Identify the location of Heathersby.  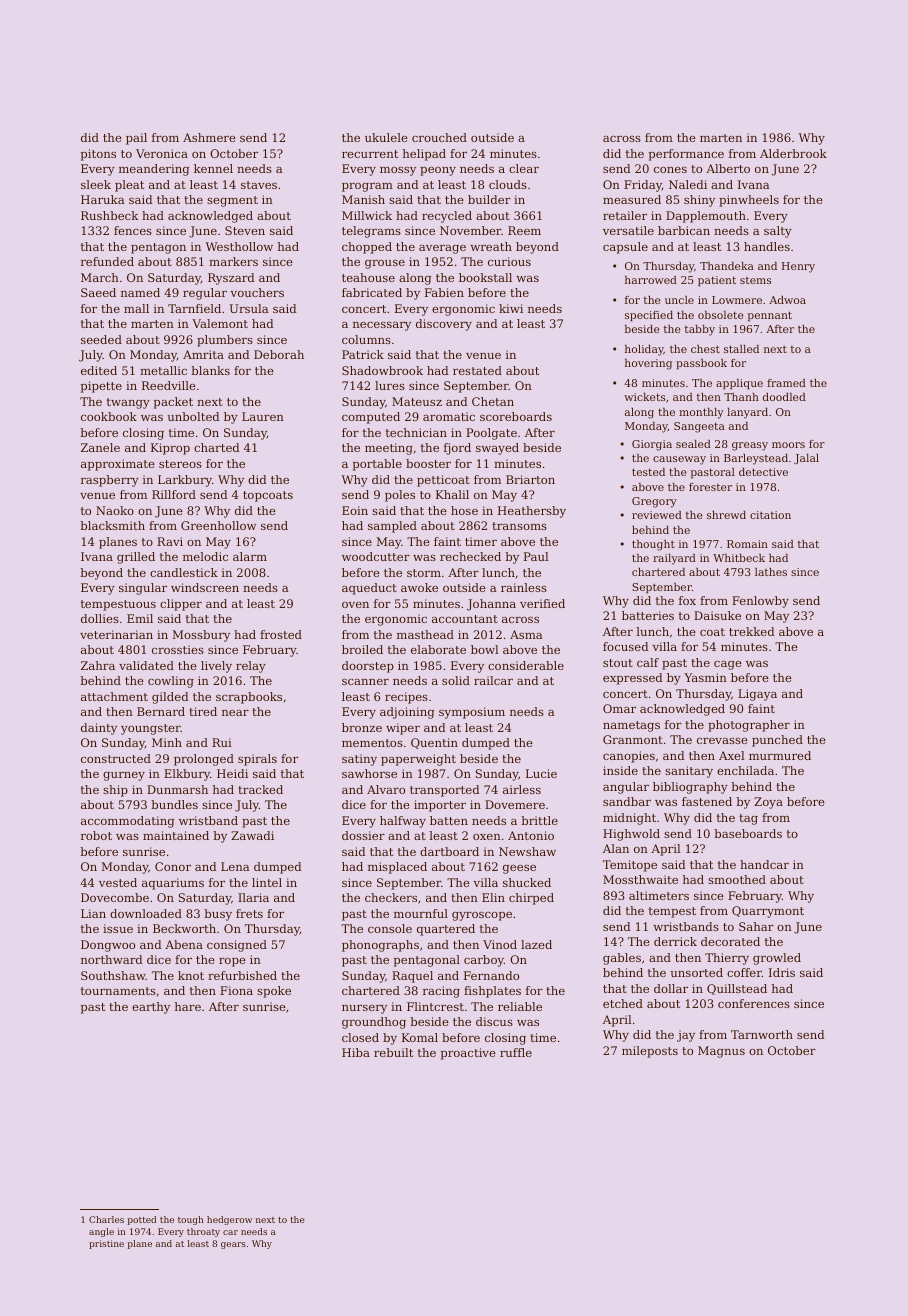
(532, 512).
